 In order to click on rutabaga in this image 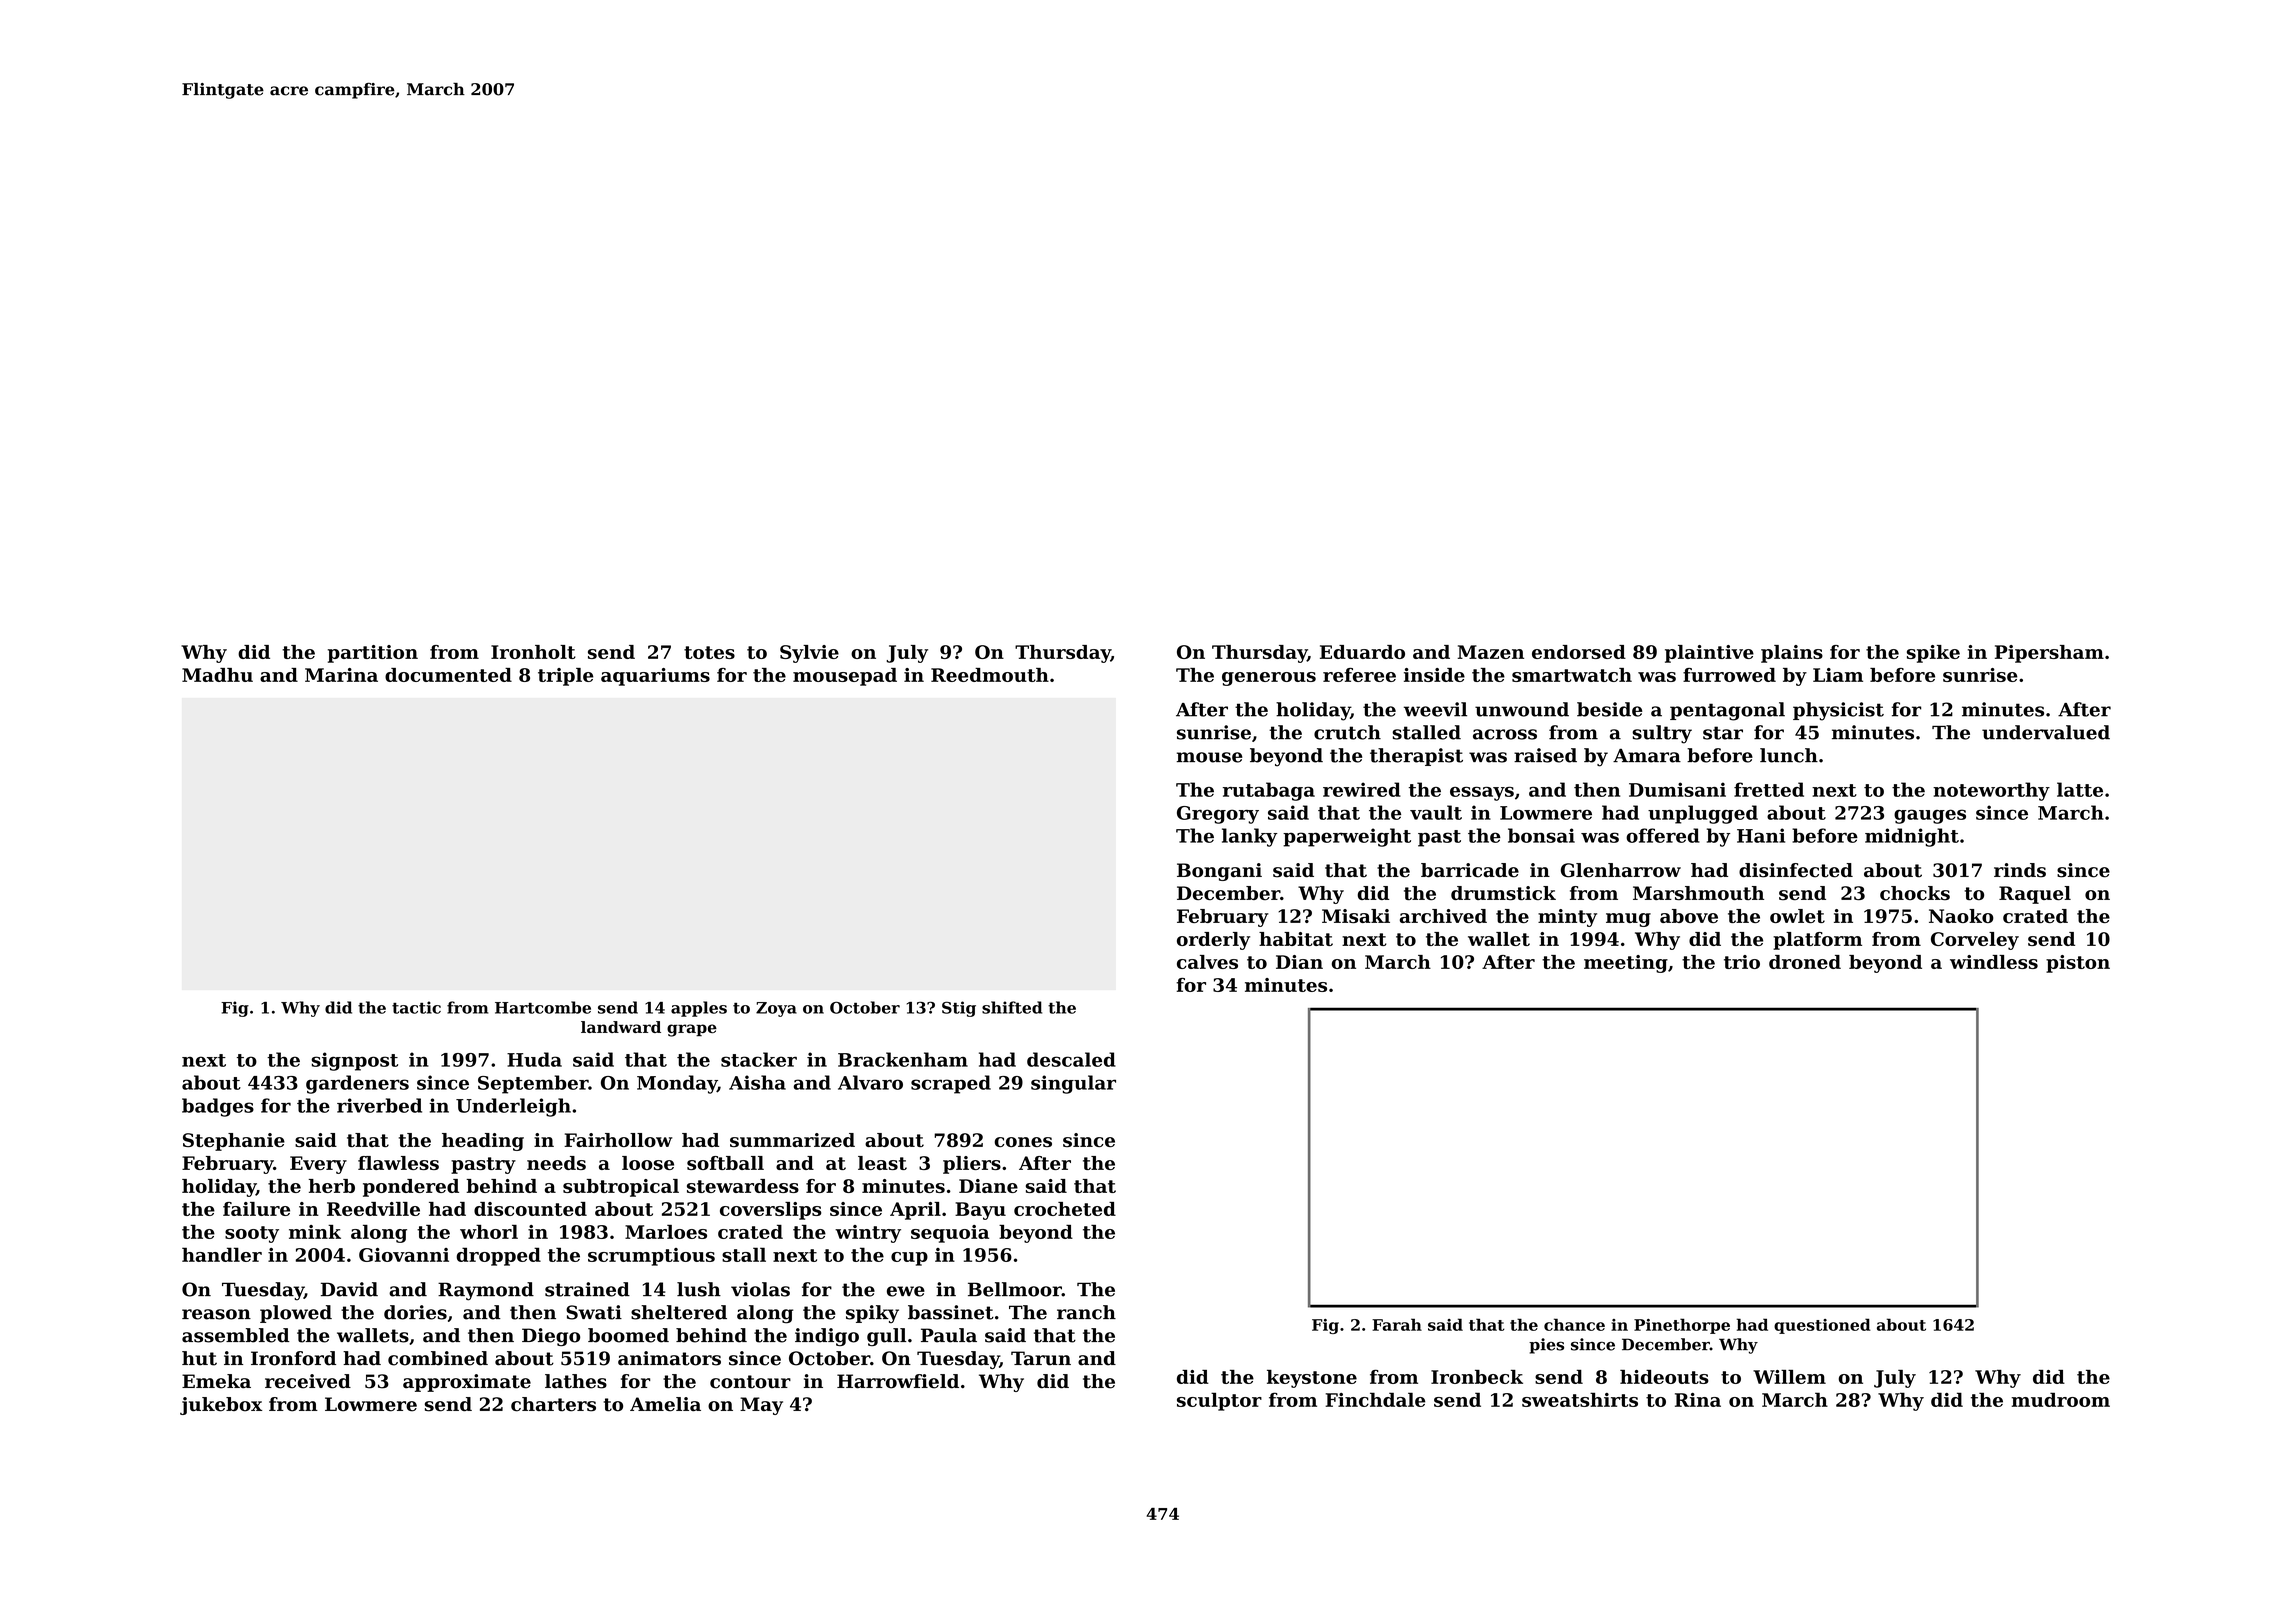, I will do `click(1269, 791)`.
